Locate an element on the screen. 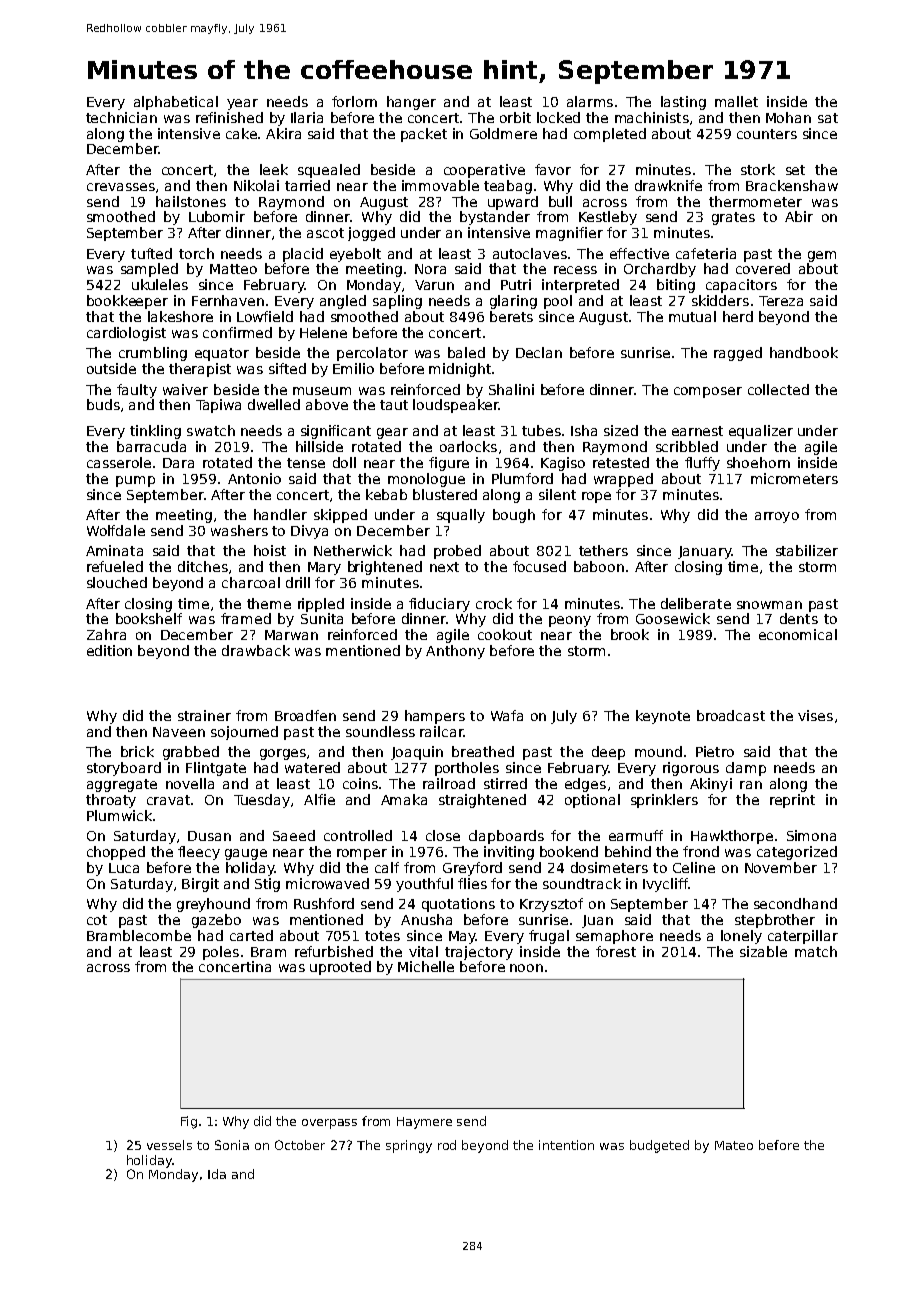 The image size is (924, 1308). Mohan is located at coordinates (788, 117).
